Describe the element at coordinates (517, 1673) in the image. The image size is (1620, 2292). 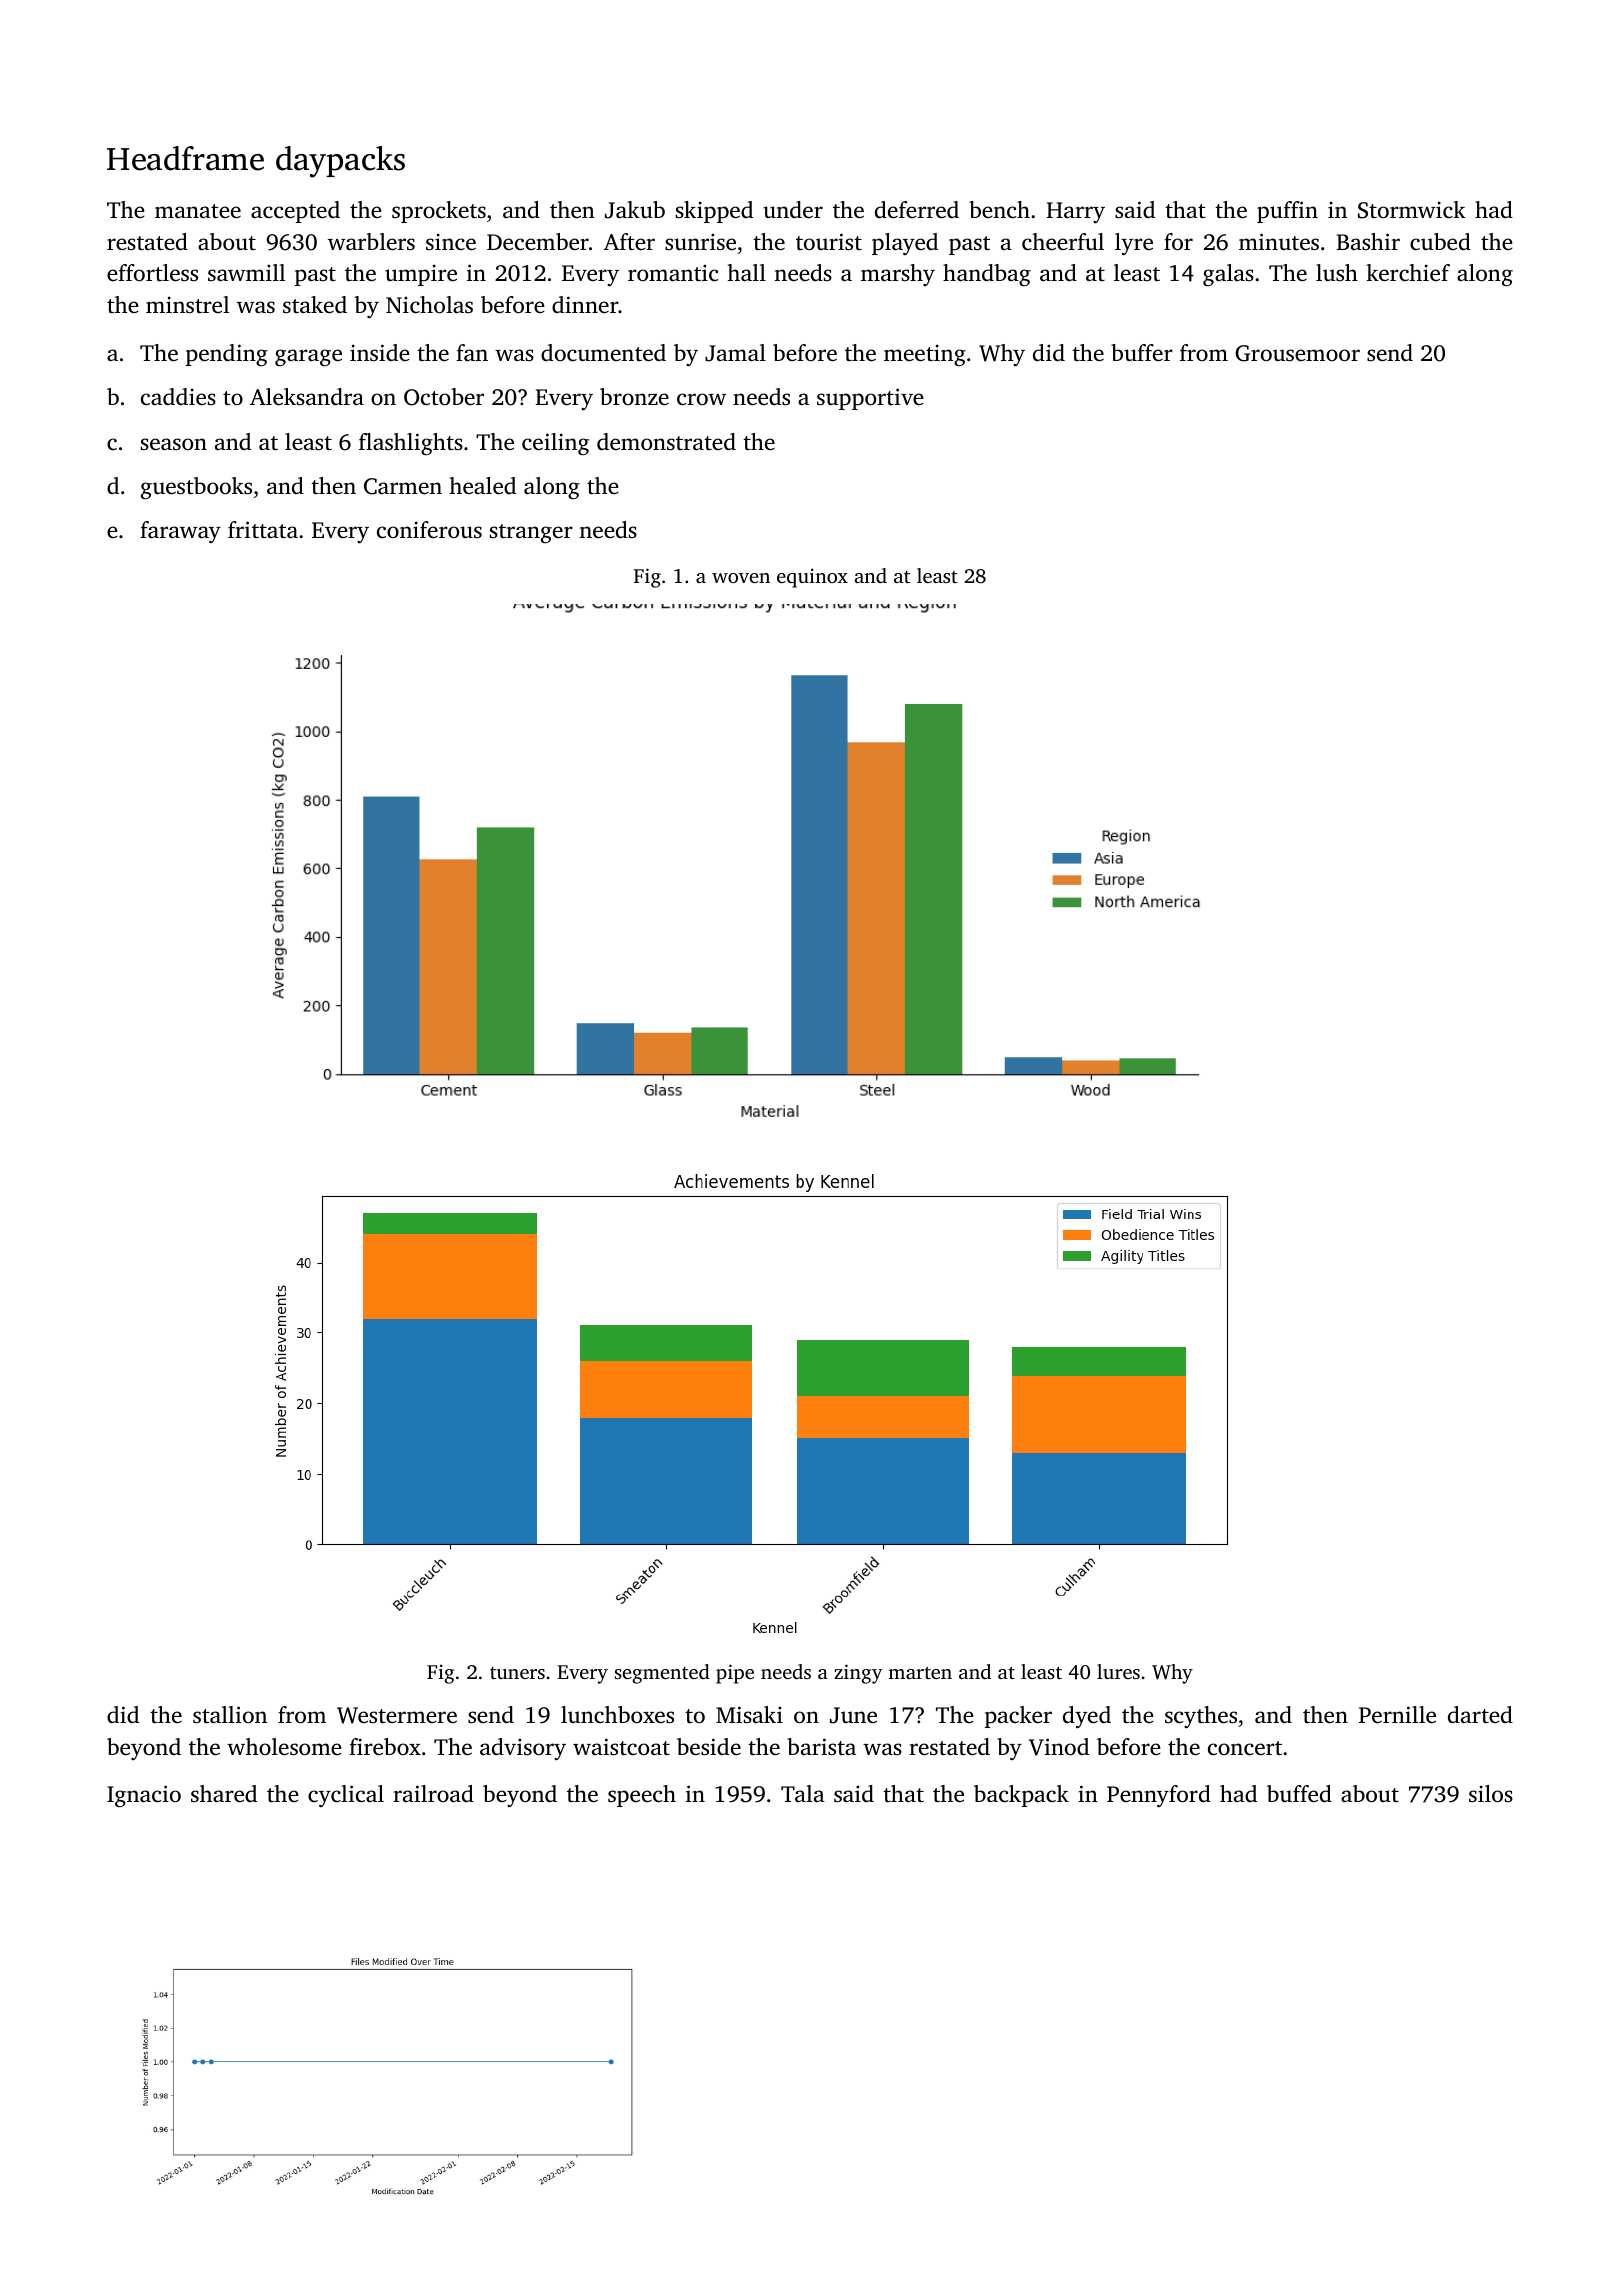
I see `tuners` at that location.
